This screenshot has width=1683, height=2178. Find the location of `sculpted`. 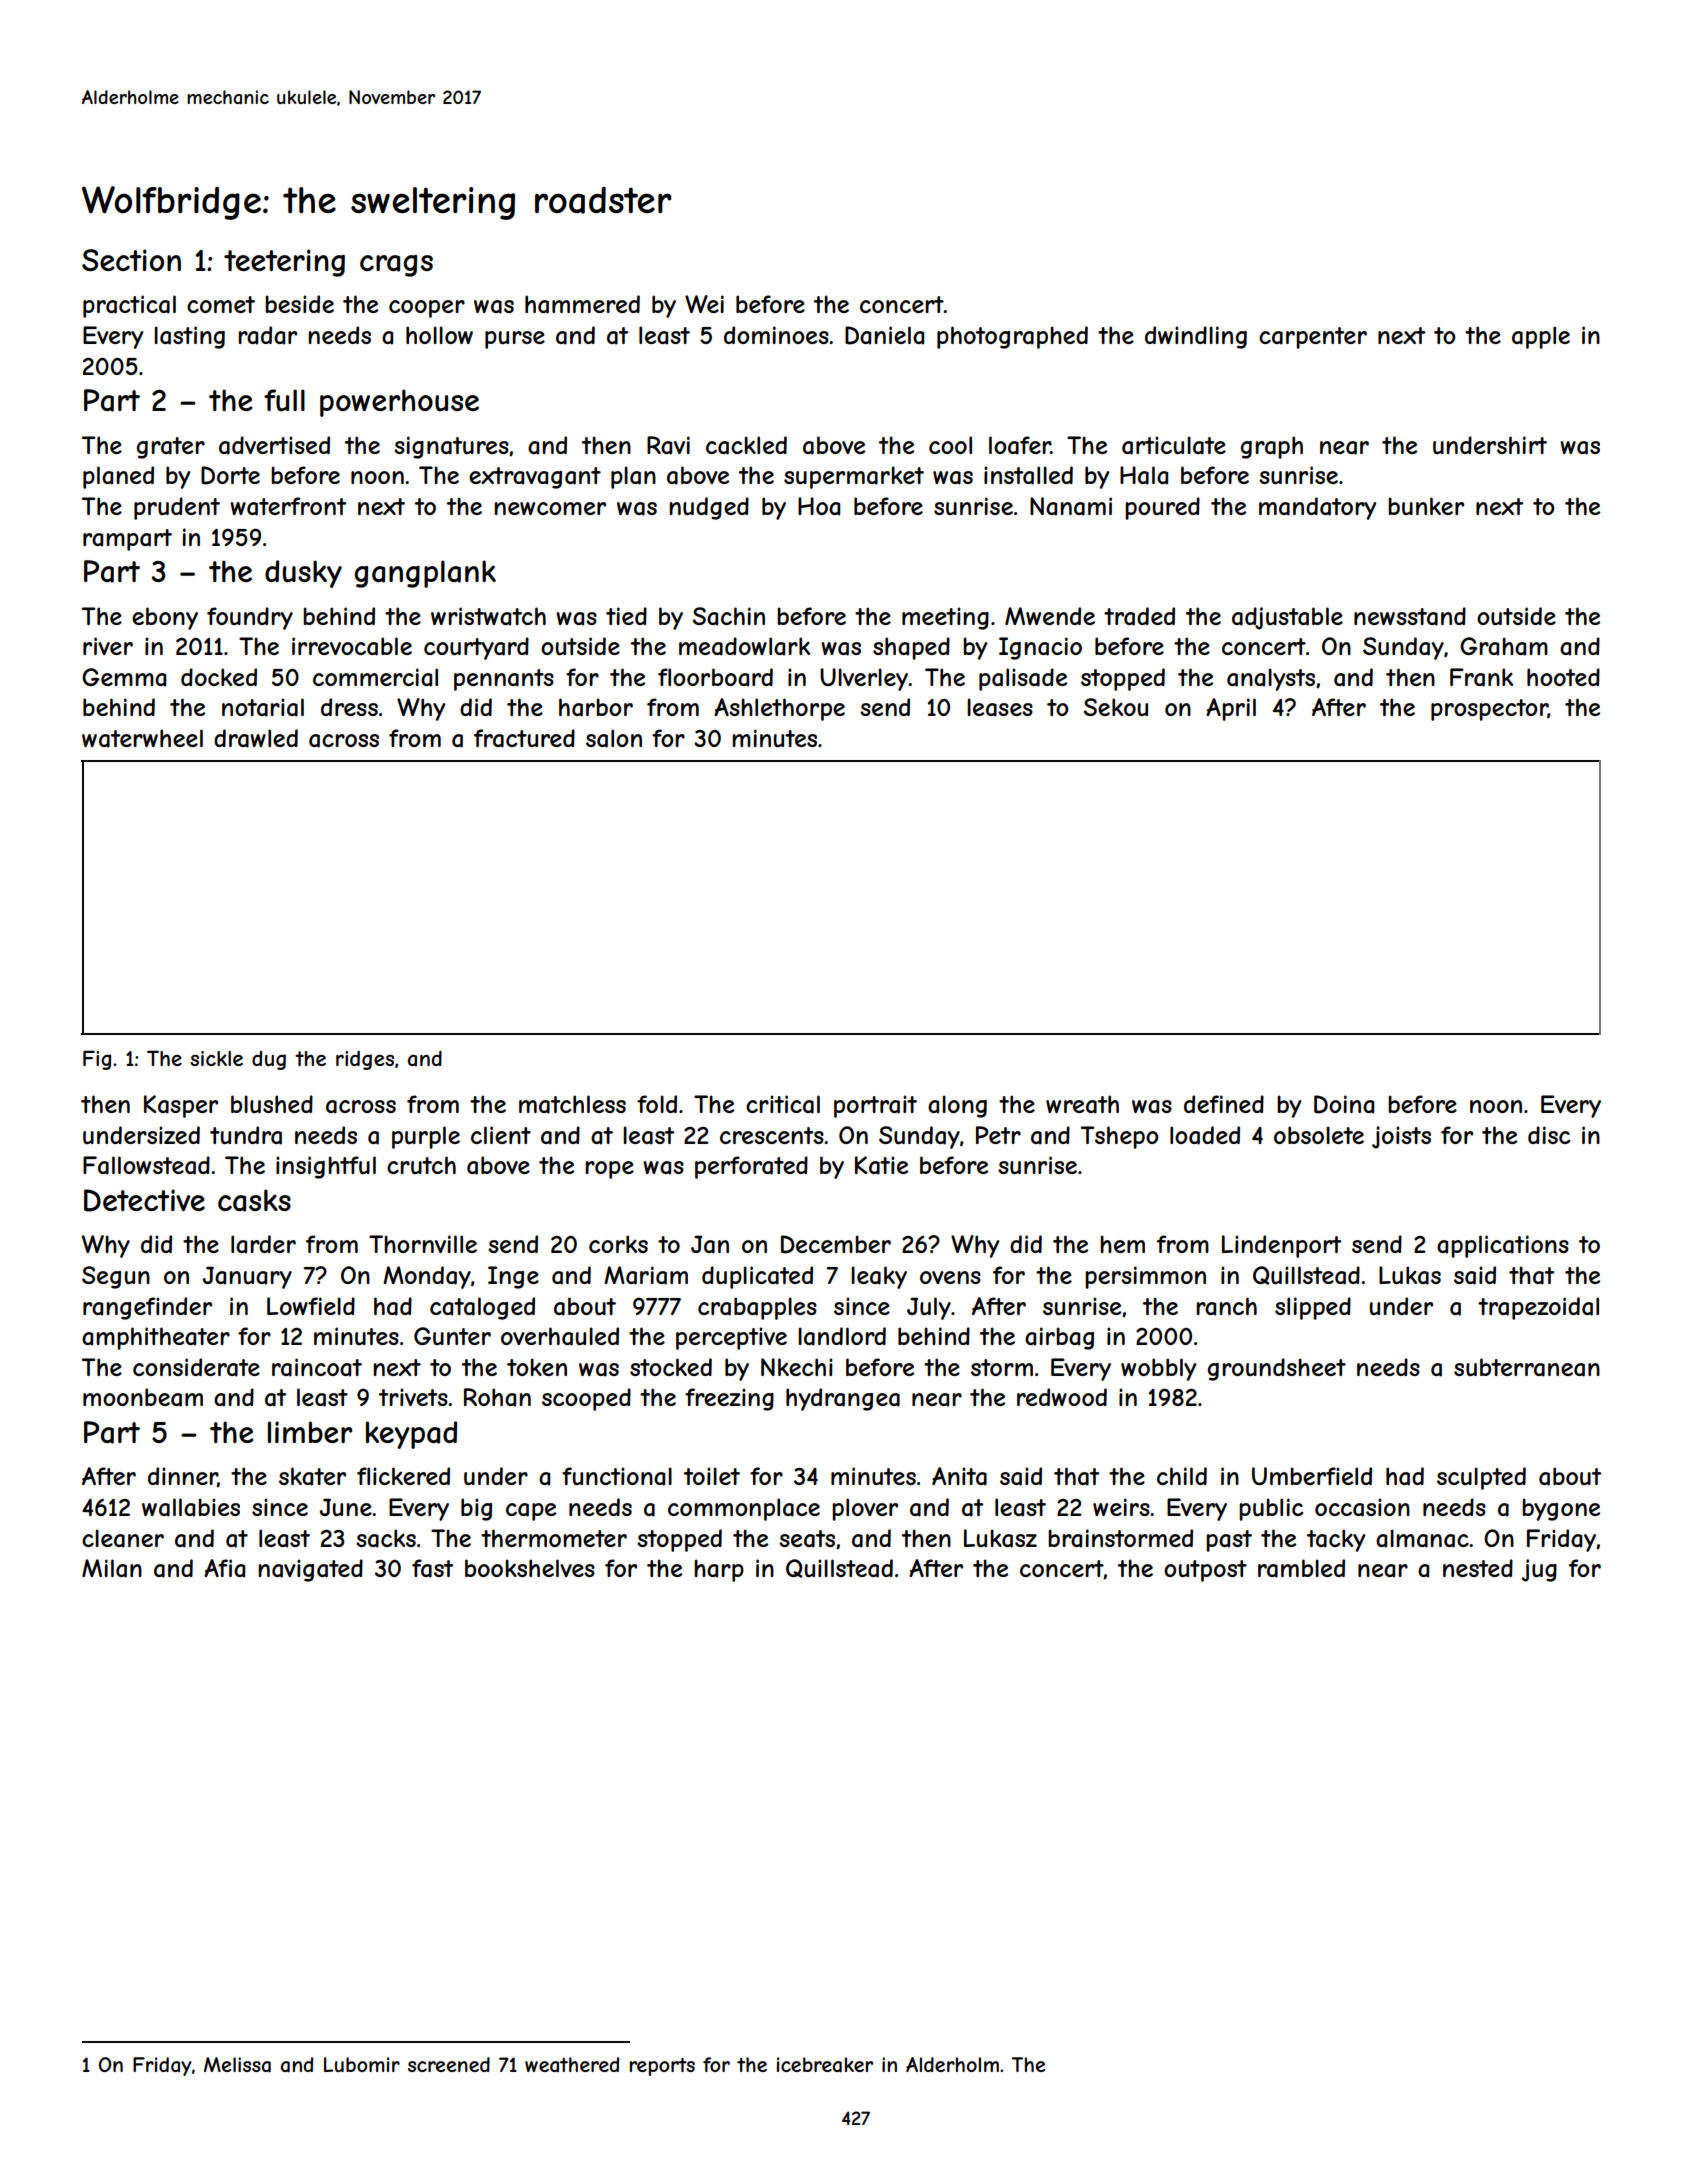

sculpted is located at coordinates (1481, 1478).
